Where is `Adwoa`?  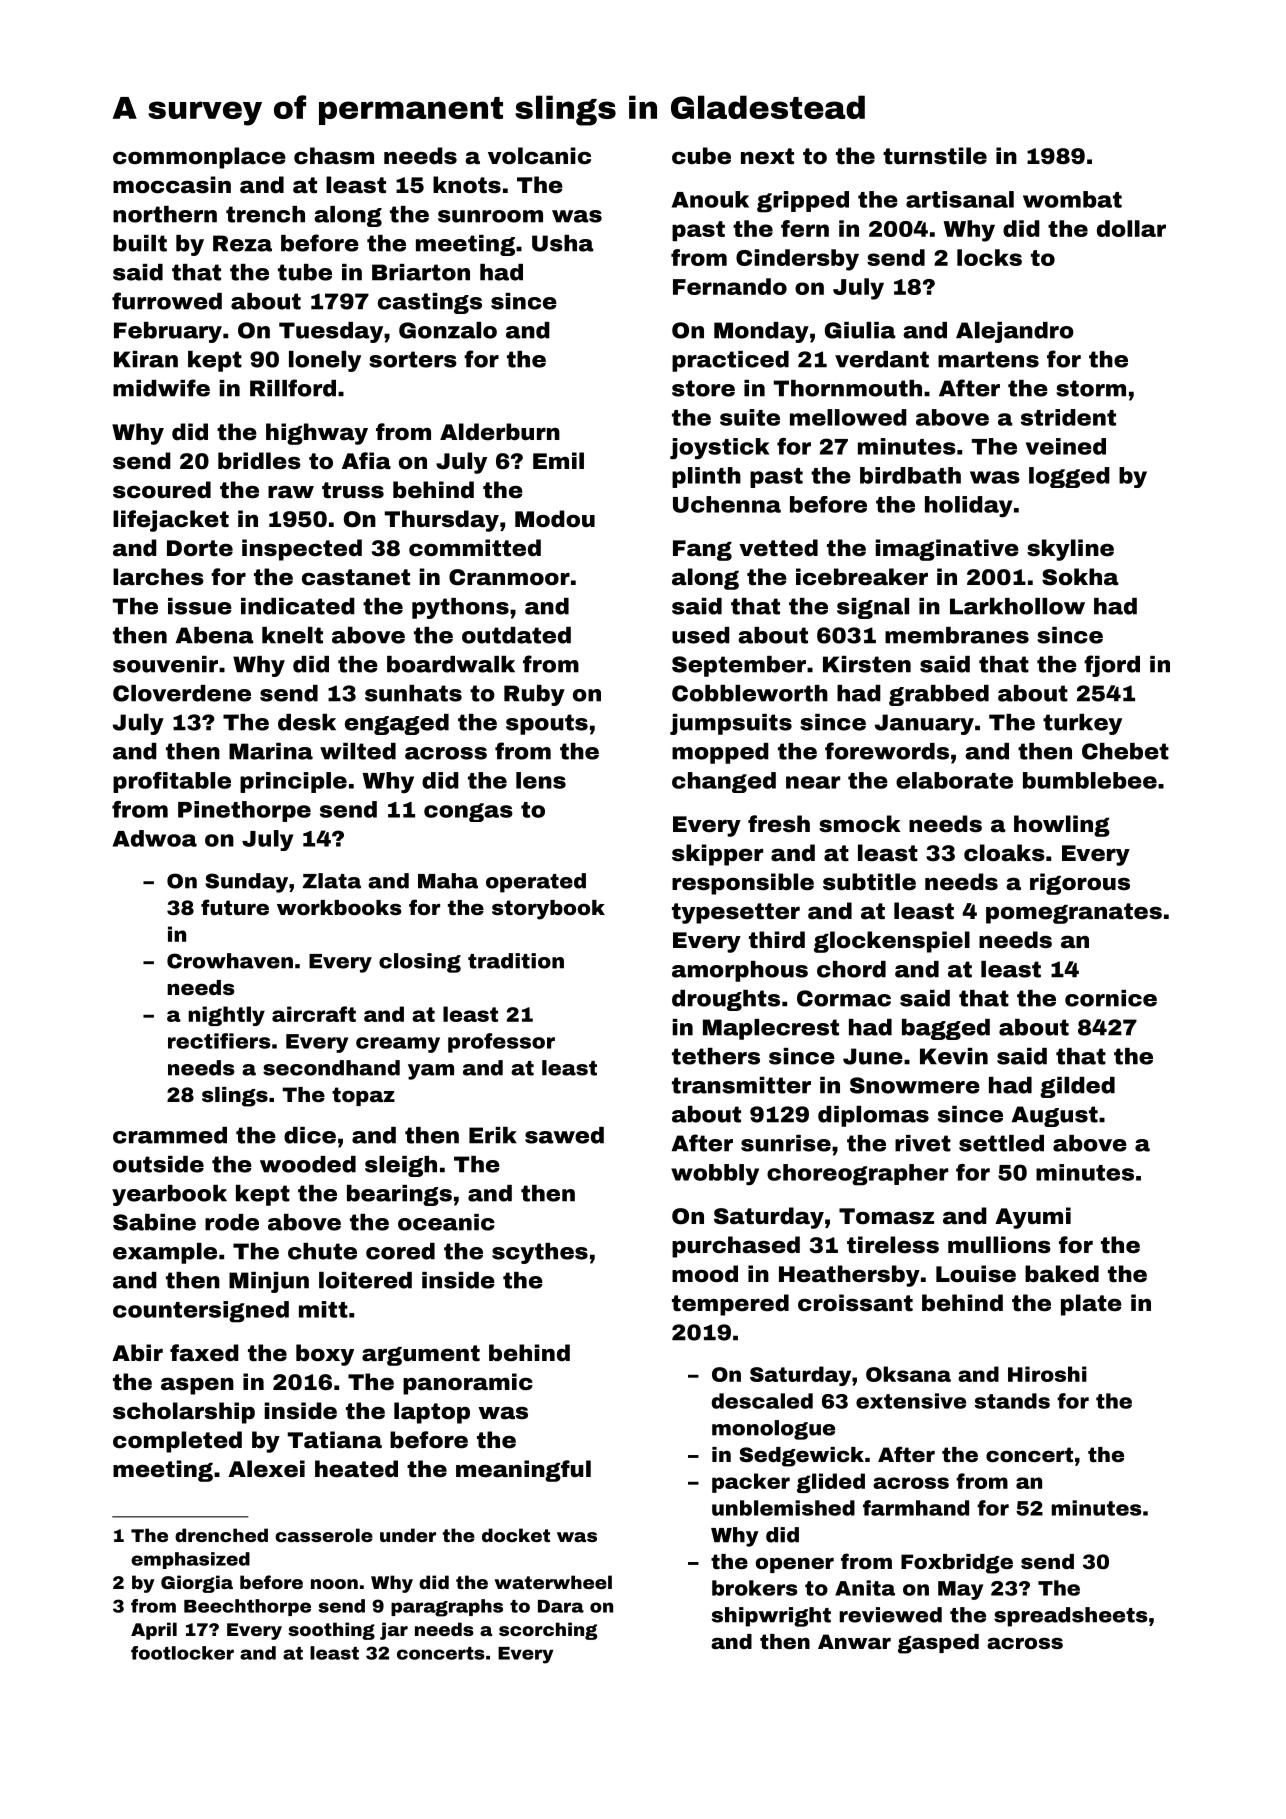 Adwoa is located at coordinates (155, 838).
